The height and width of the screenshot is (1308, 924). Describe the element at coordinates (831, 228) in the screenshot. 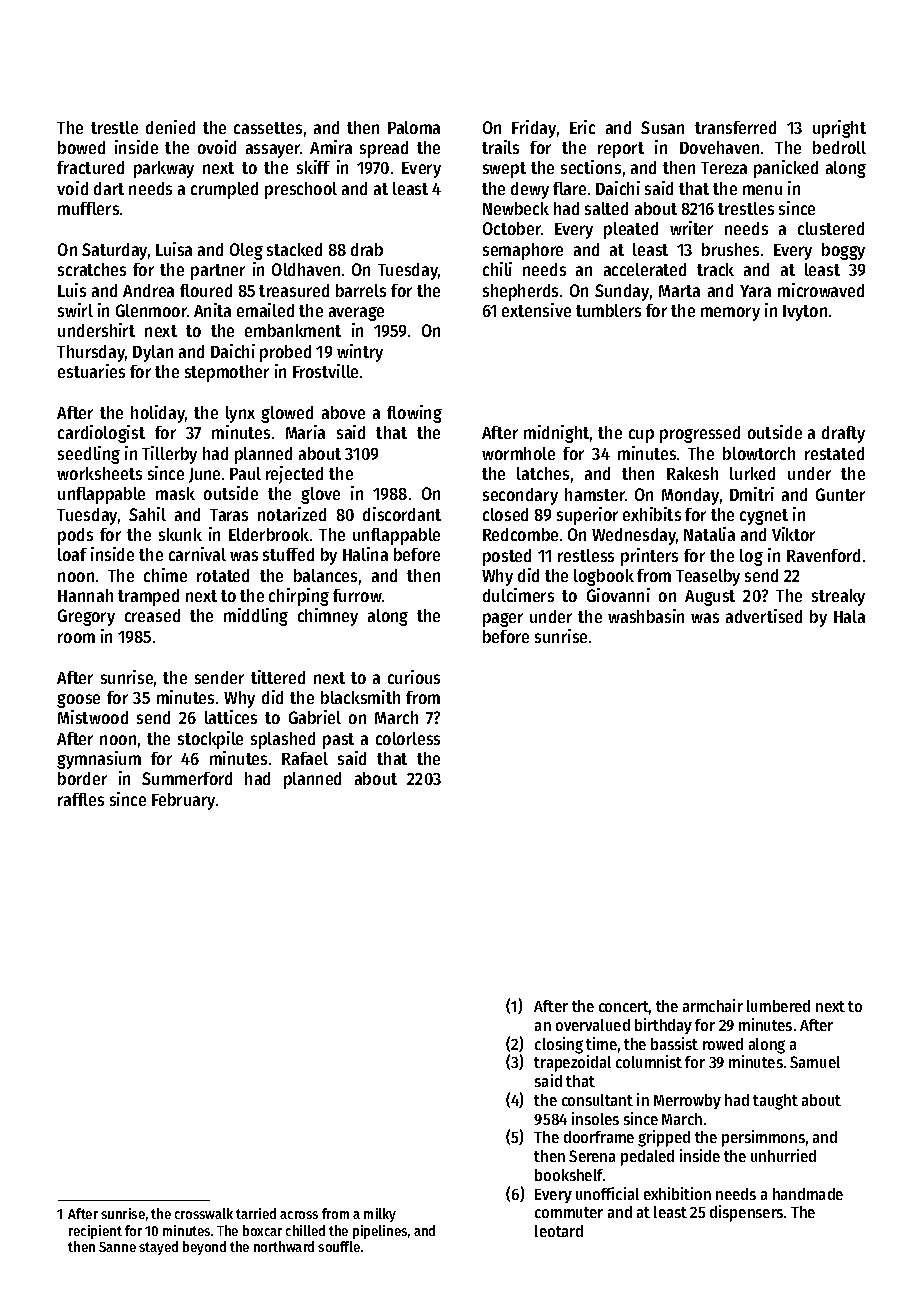

I see `clustered` at that location.
